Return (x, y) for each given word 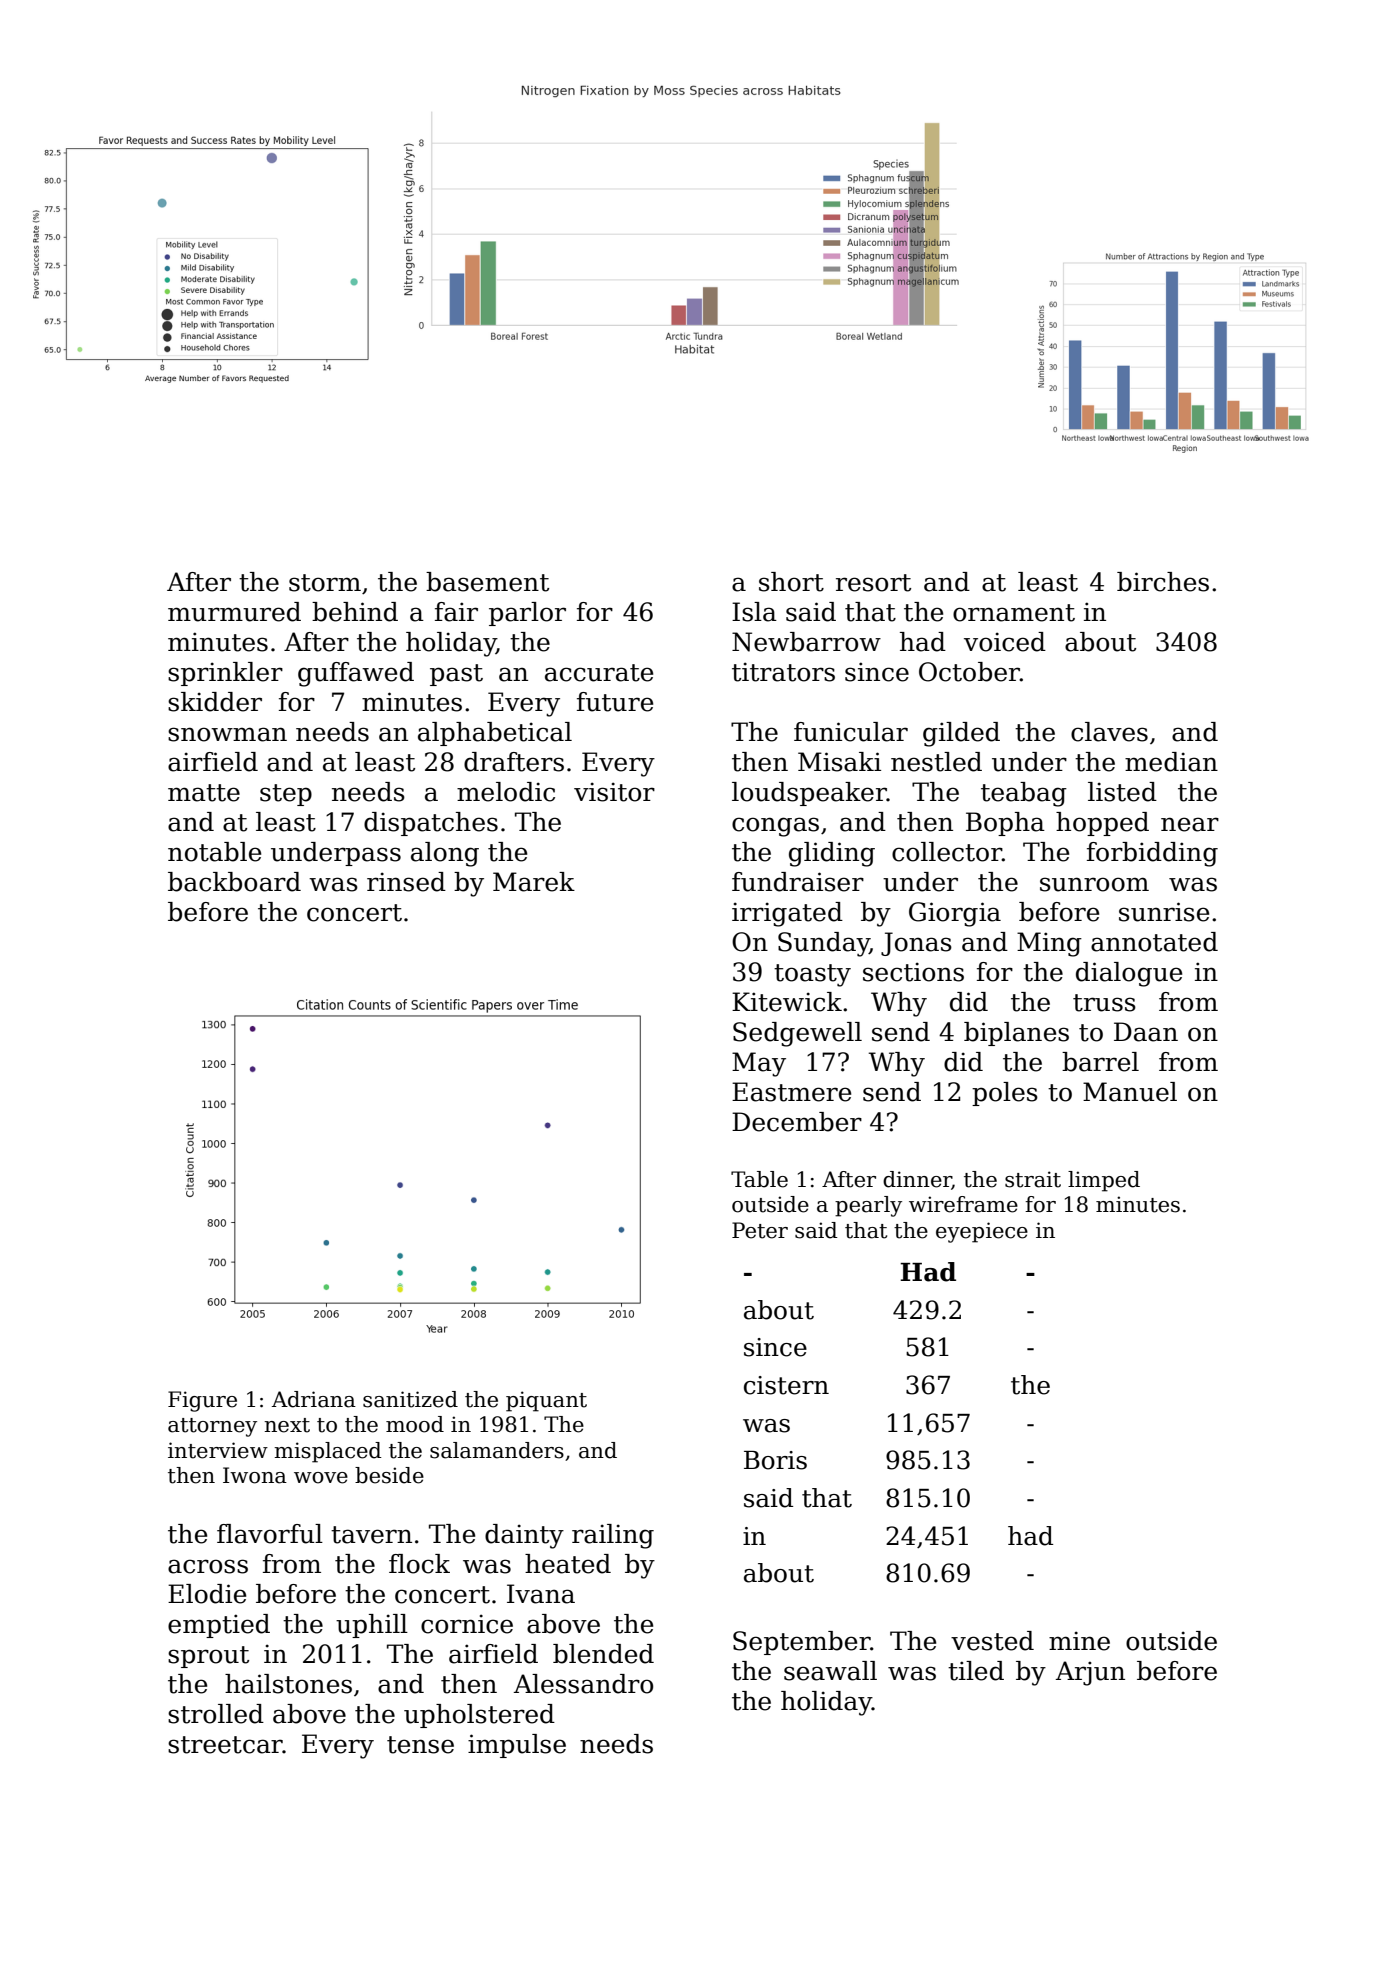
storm (325, 583)
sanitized (410, 1399)
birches (1163, 582)
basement (487, 582)
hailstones (288, 1684)
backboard (234, 882)
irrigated (787, 914)
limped (1104, 1181)
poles (1005, 1094)
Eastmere (791, 1092)
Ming (1049, 944)
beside (389, 1475)
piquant (546, 1401)
